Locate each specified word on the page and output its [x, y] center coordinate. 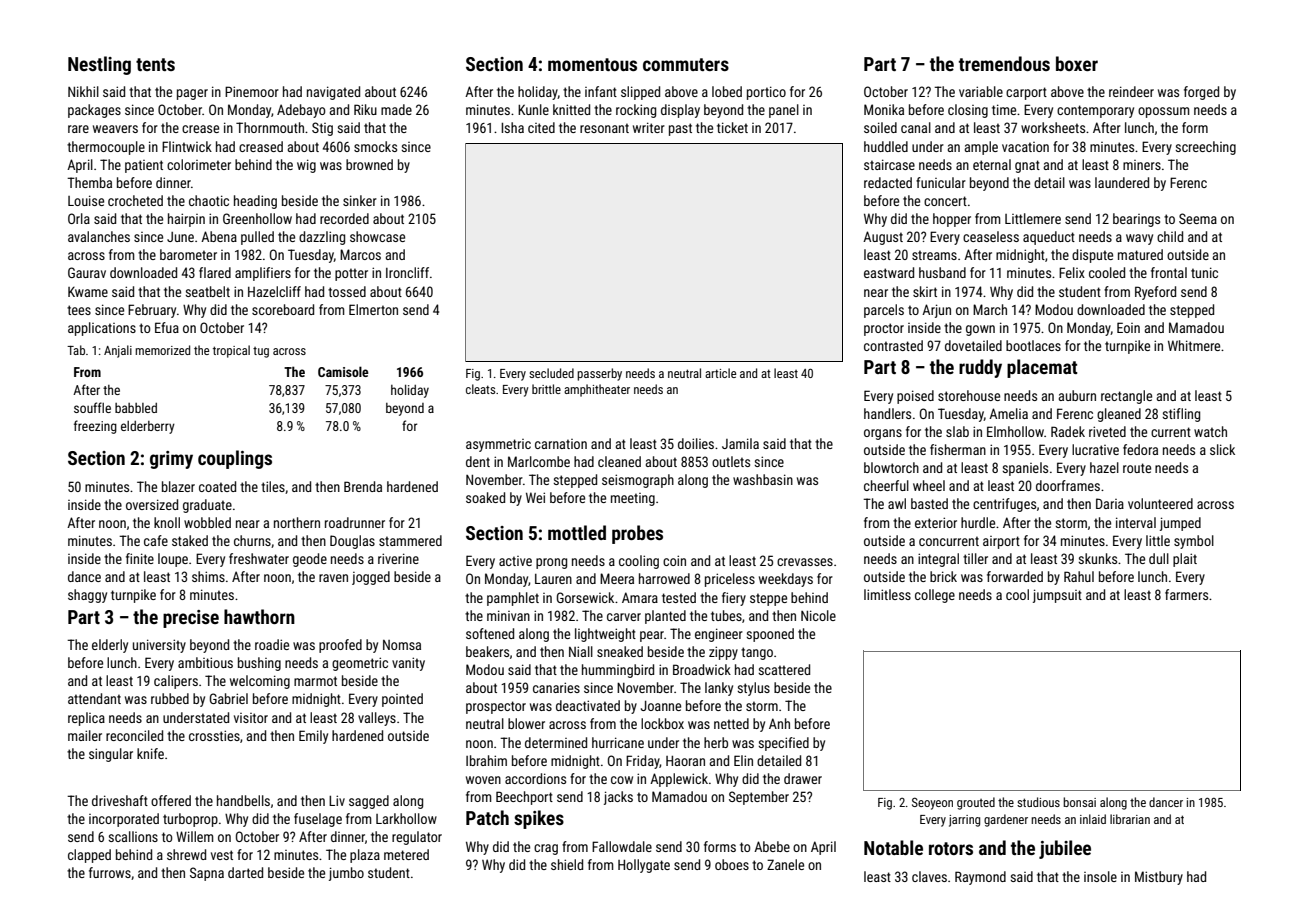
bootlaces [1033, 345]
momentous [592, 64]
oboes [732, 864]
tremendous [1004, 63]
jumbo [346, 874]
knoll [167, 522]
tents [155, 64]
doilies [696, 443]
